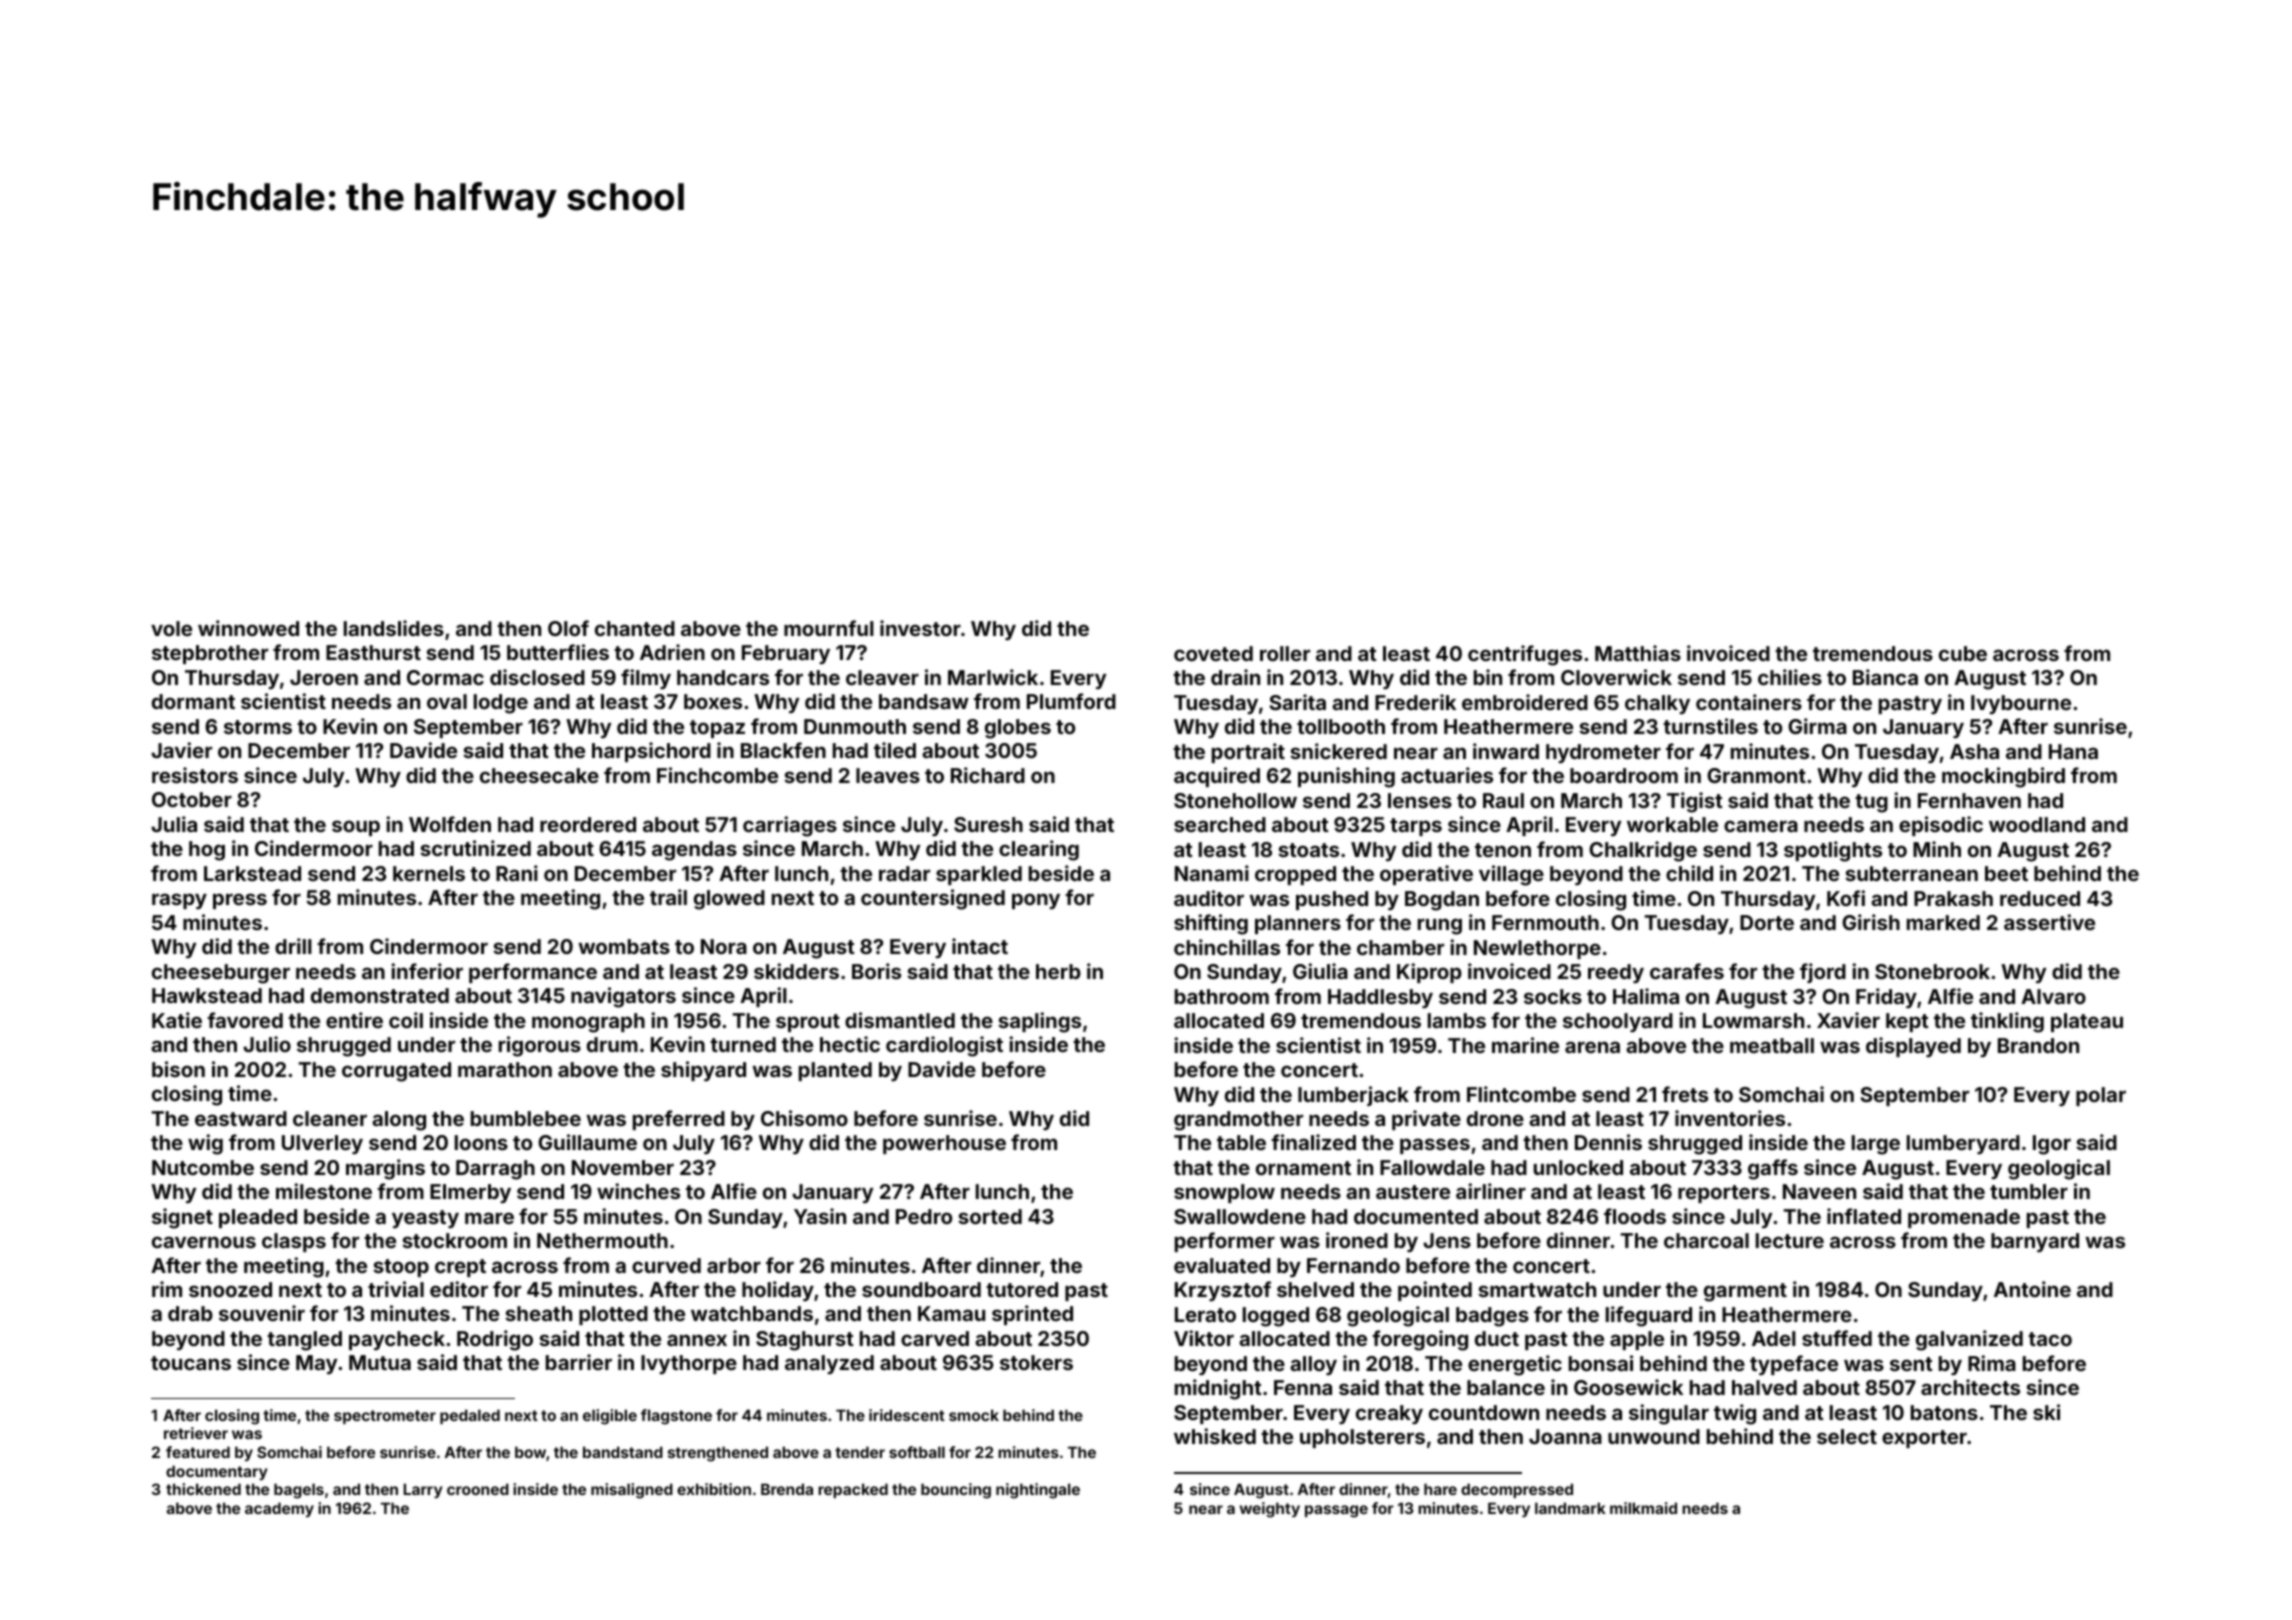 Image resolution: width=2292 pixels, height=1620 pixels. I want to click on Antoine, so click(2032, 1289).
